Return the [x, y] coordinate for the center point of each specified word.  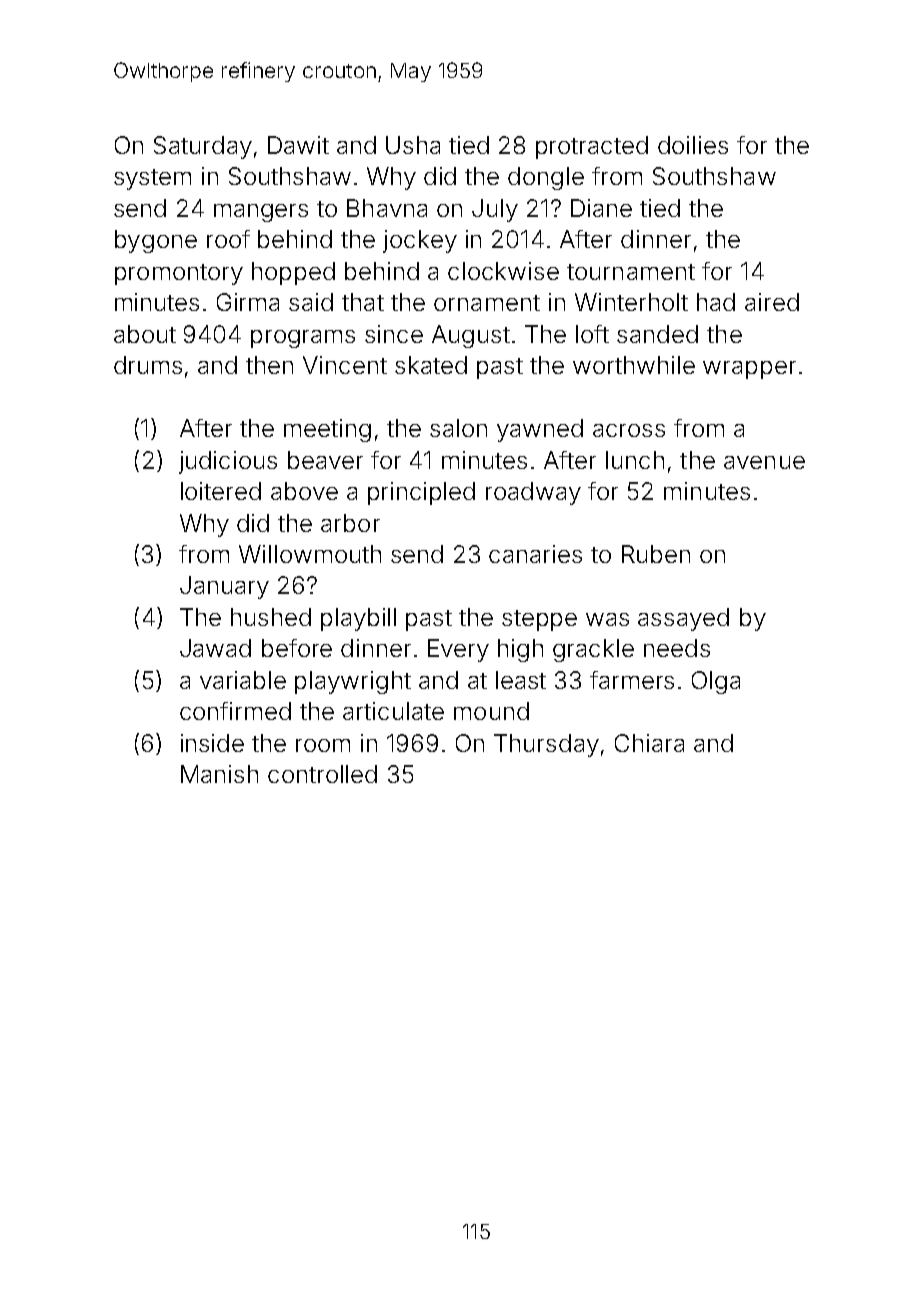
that [363, 302]
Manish [219, 774]
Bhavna [387, 208]
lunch [635, 460]
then [269, 365]
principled [421, 493]
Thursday [546, 745]
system [152, 179]
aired [772, 302]
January [224, 587]
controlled [322, 774]
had [716, 302]
